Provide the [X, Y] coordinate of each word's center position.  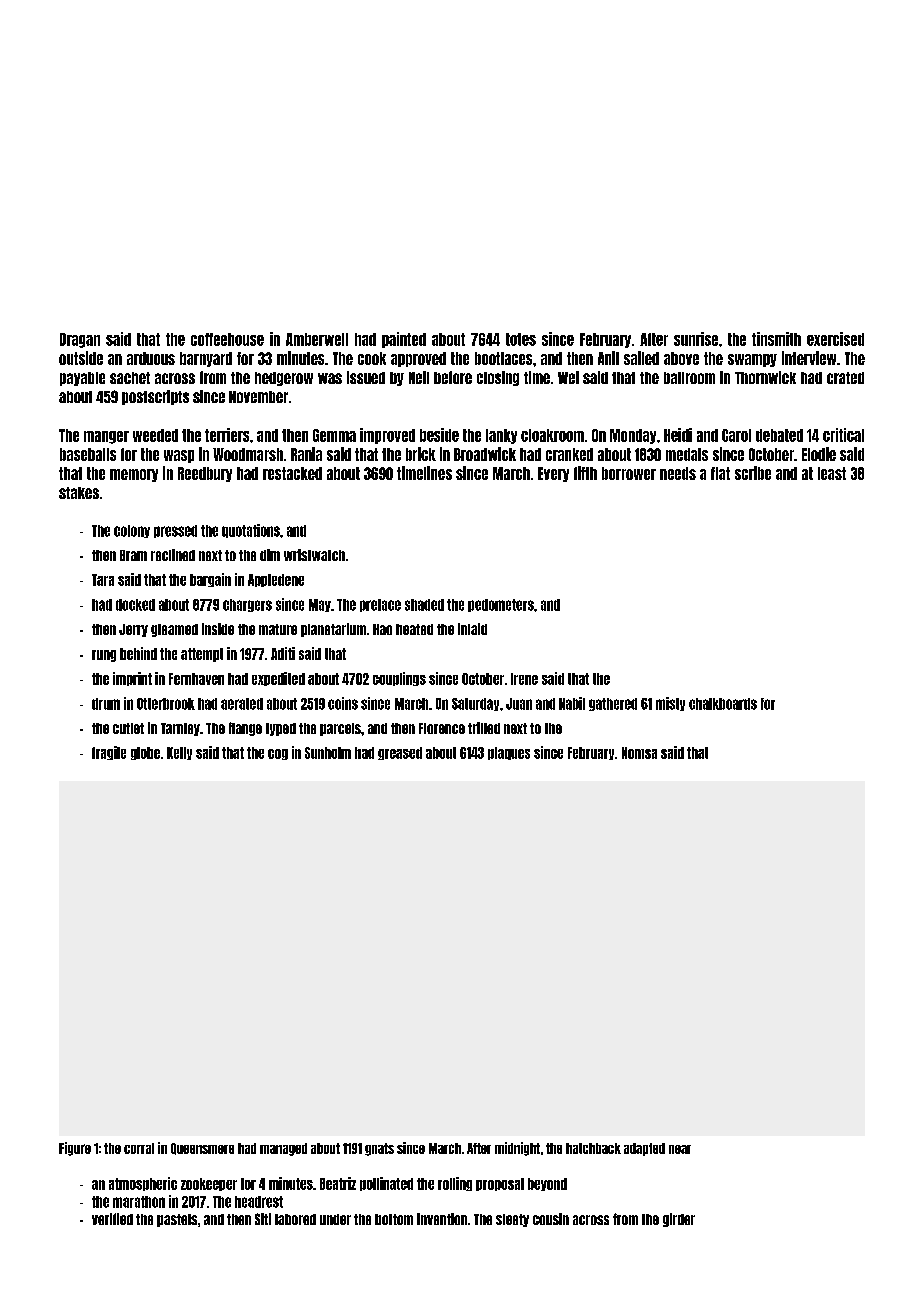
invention [442, 1219]
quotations [251, 531]
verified [112, 1219]
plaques [509, 753]
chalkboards [723, 704]
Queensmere [202, 1149]
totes [521, 339]
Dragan [80, 340]
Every [553, 474]
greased [400, 753]
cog [278, 754]
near [680, 1149]
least [832, 473]
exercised [835, 339]
